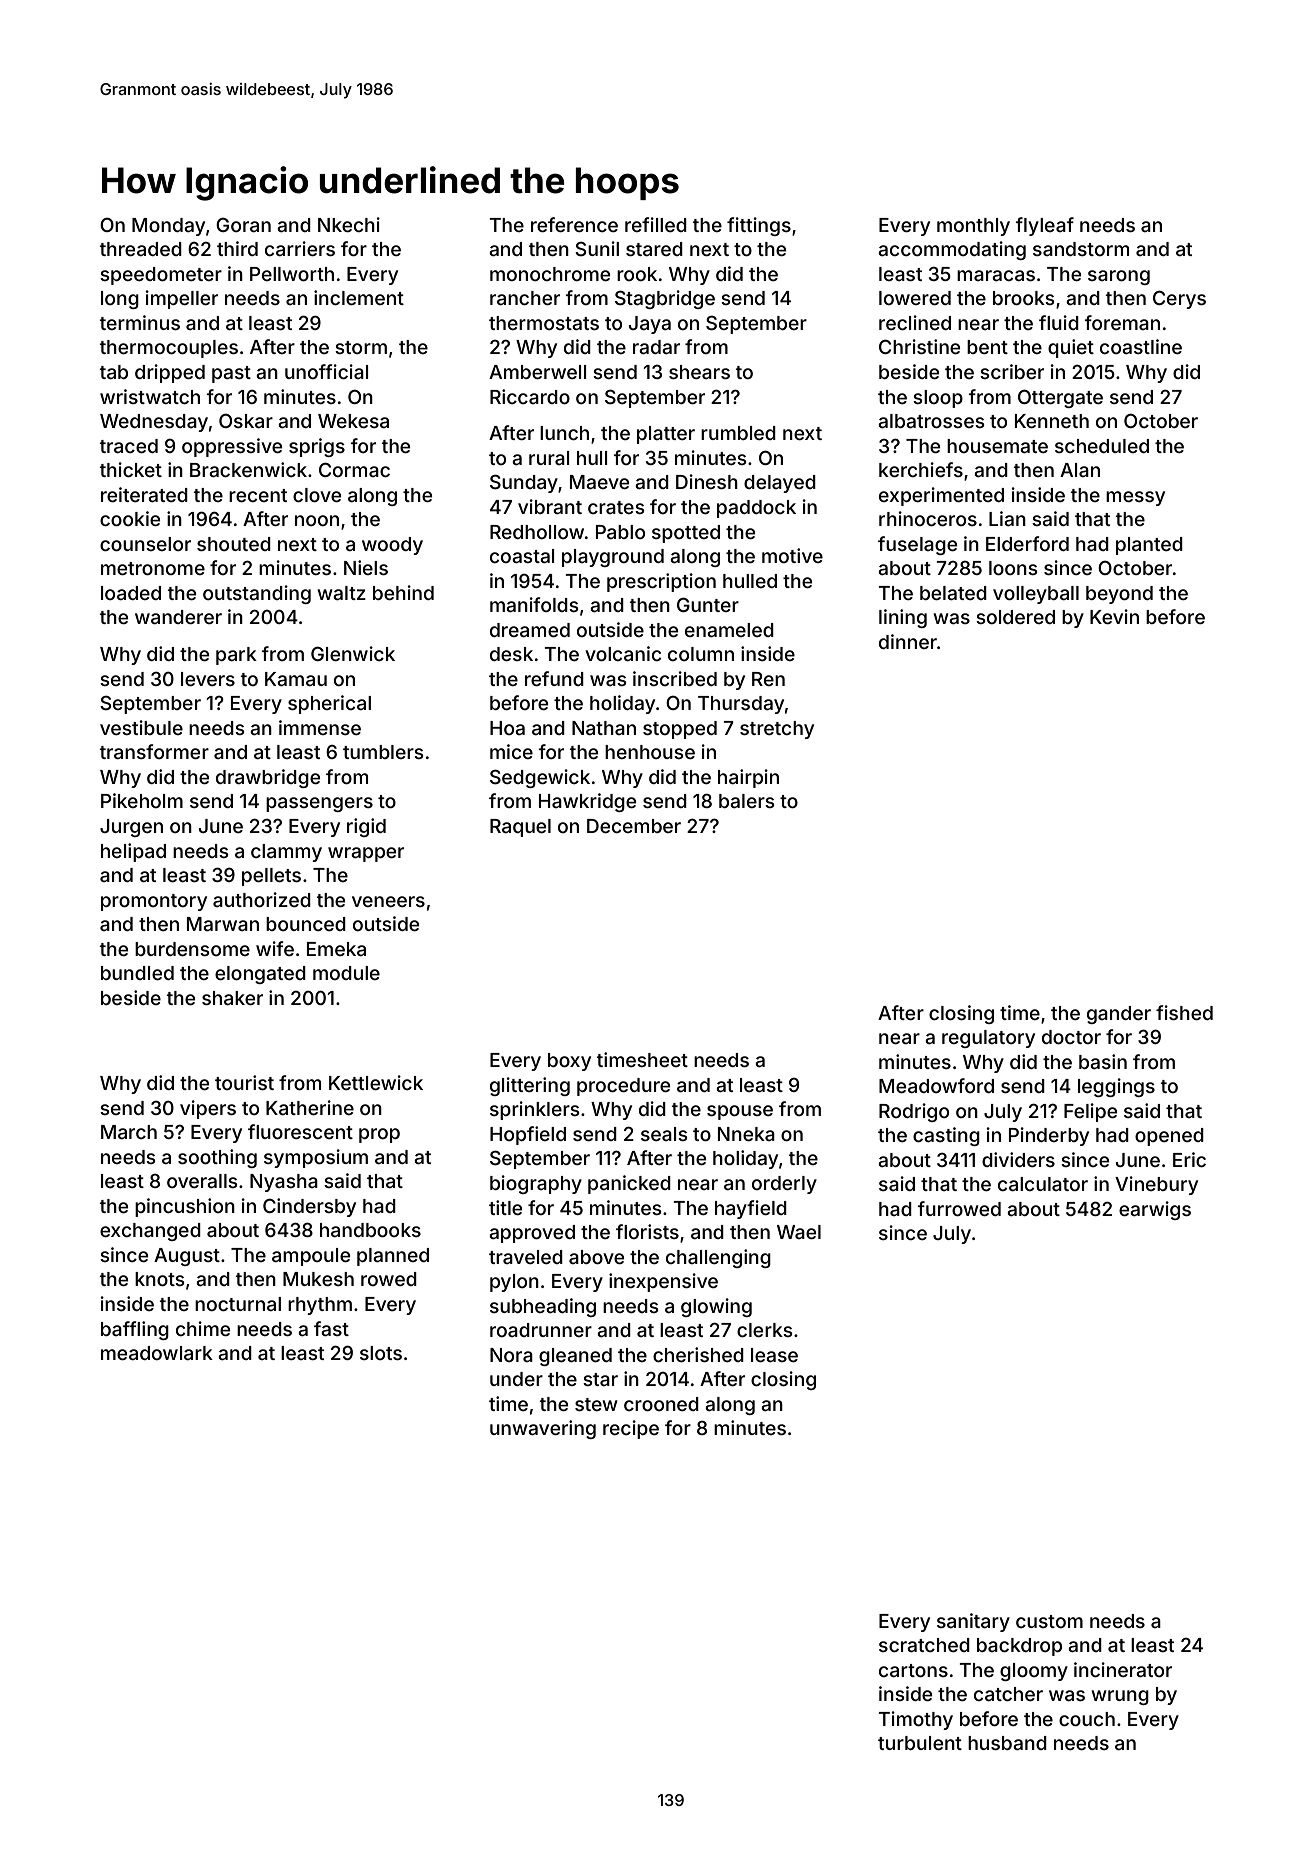 The width and height of the document is (1315, 1859). Describe the element at coordinates (1169, 1137) in the document. I see `opened` at that location.
